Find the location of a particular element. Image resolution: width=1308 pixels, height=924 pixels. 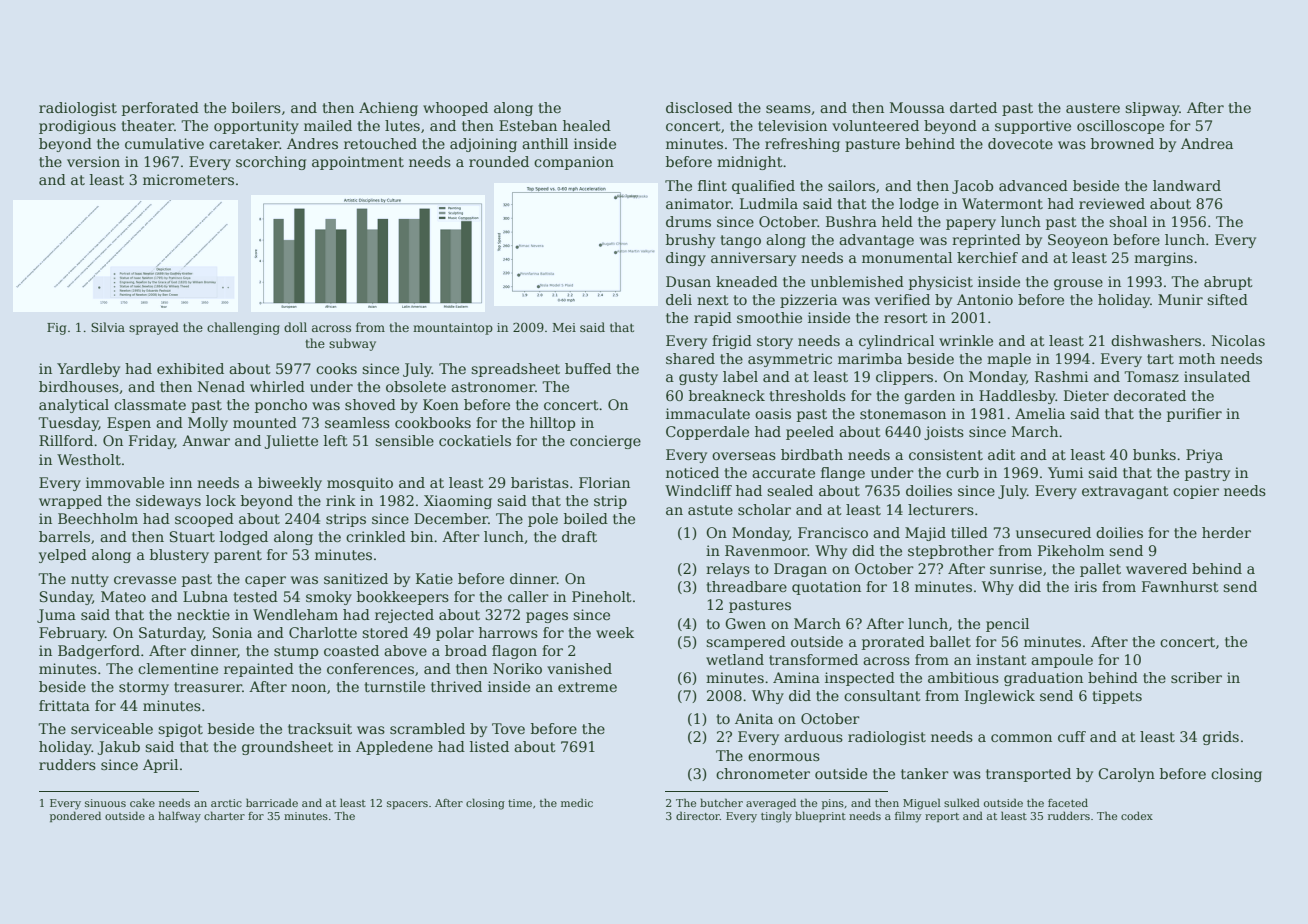

whooped is located at coordinates (455, 109).
